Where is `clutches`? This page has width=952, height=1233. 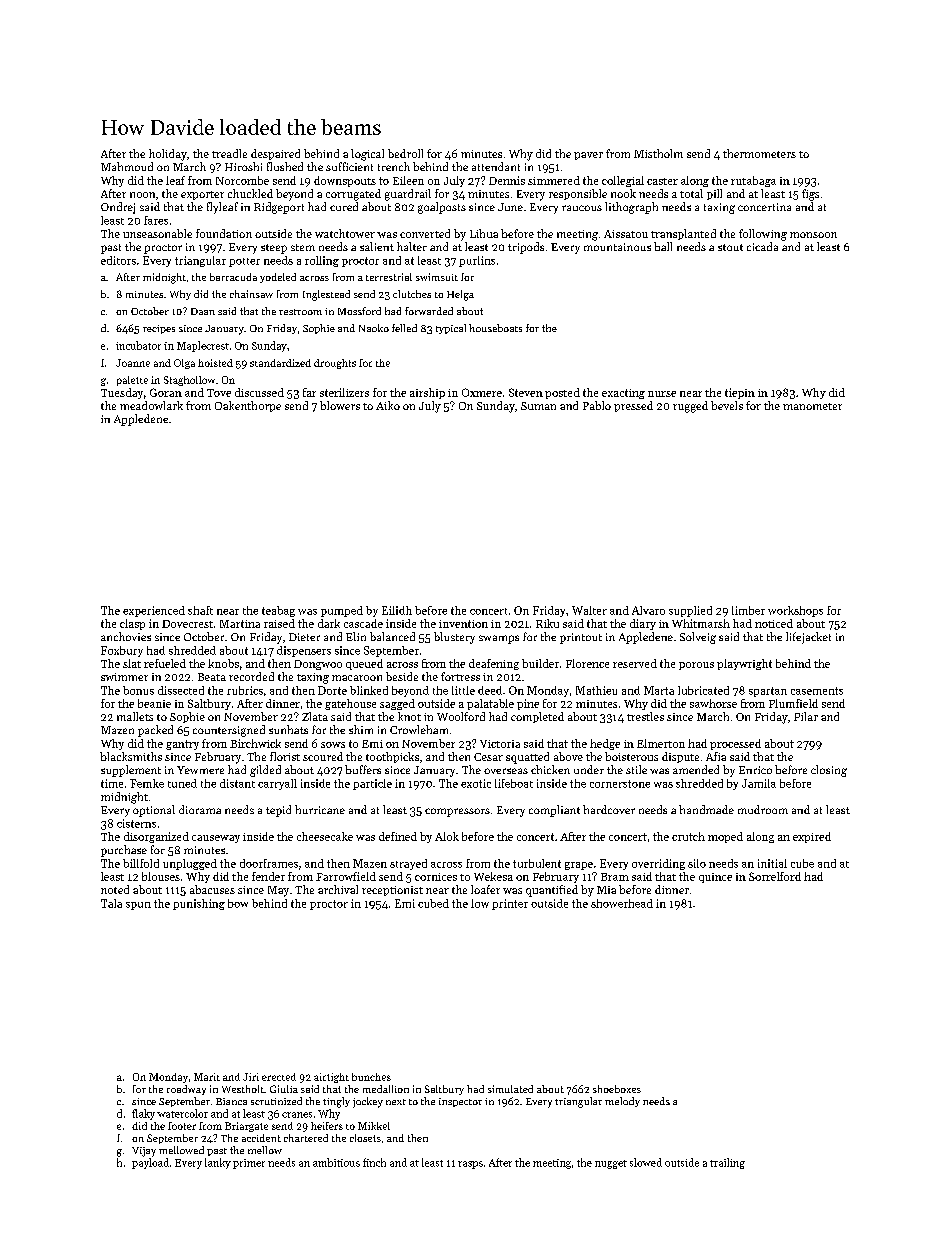
clutches is located at coordinates (412, 294).
